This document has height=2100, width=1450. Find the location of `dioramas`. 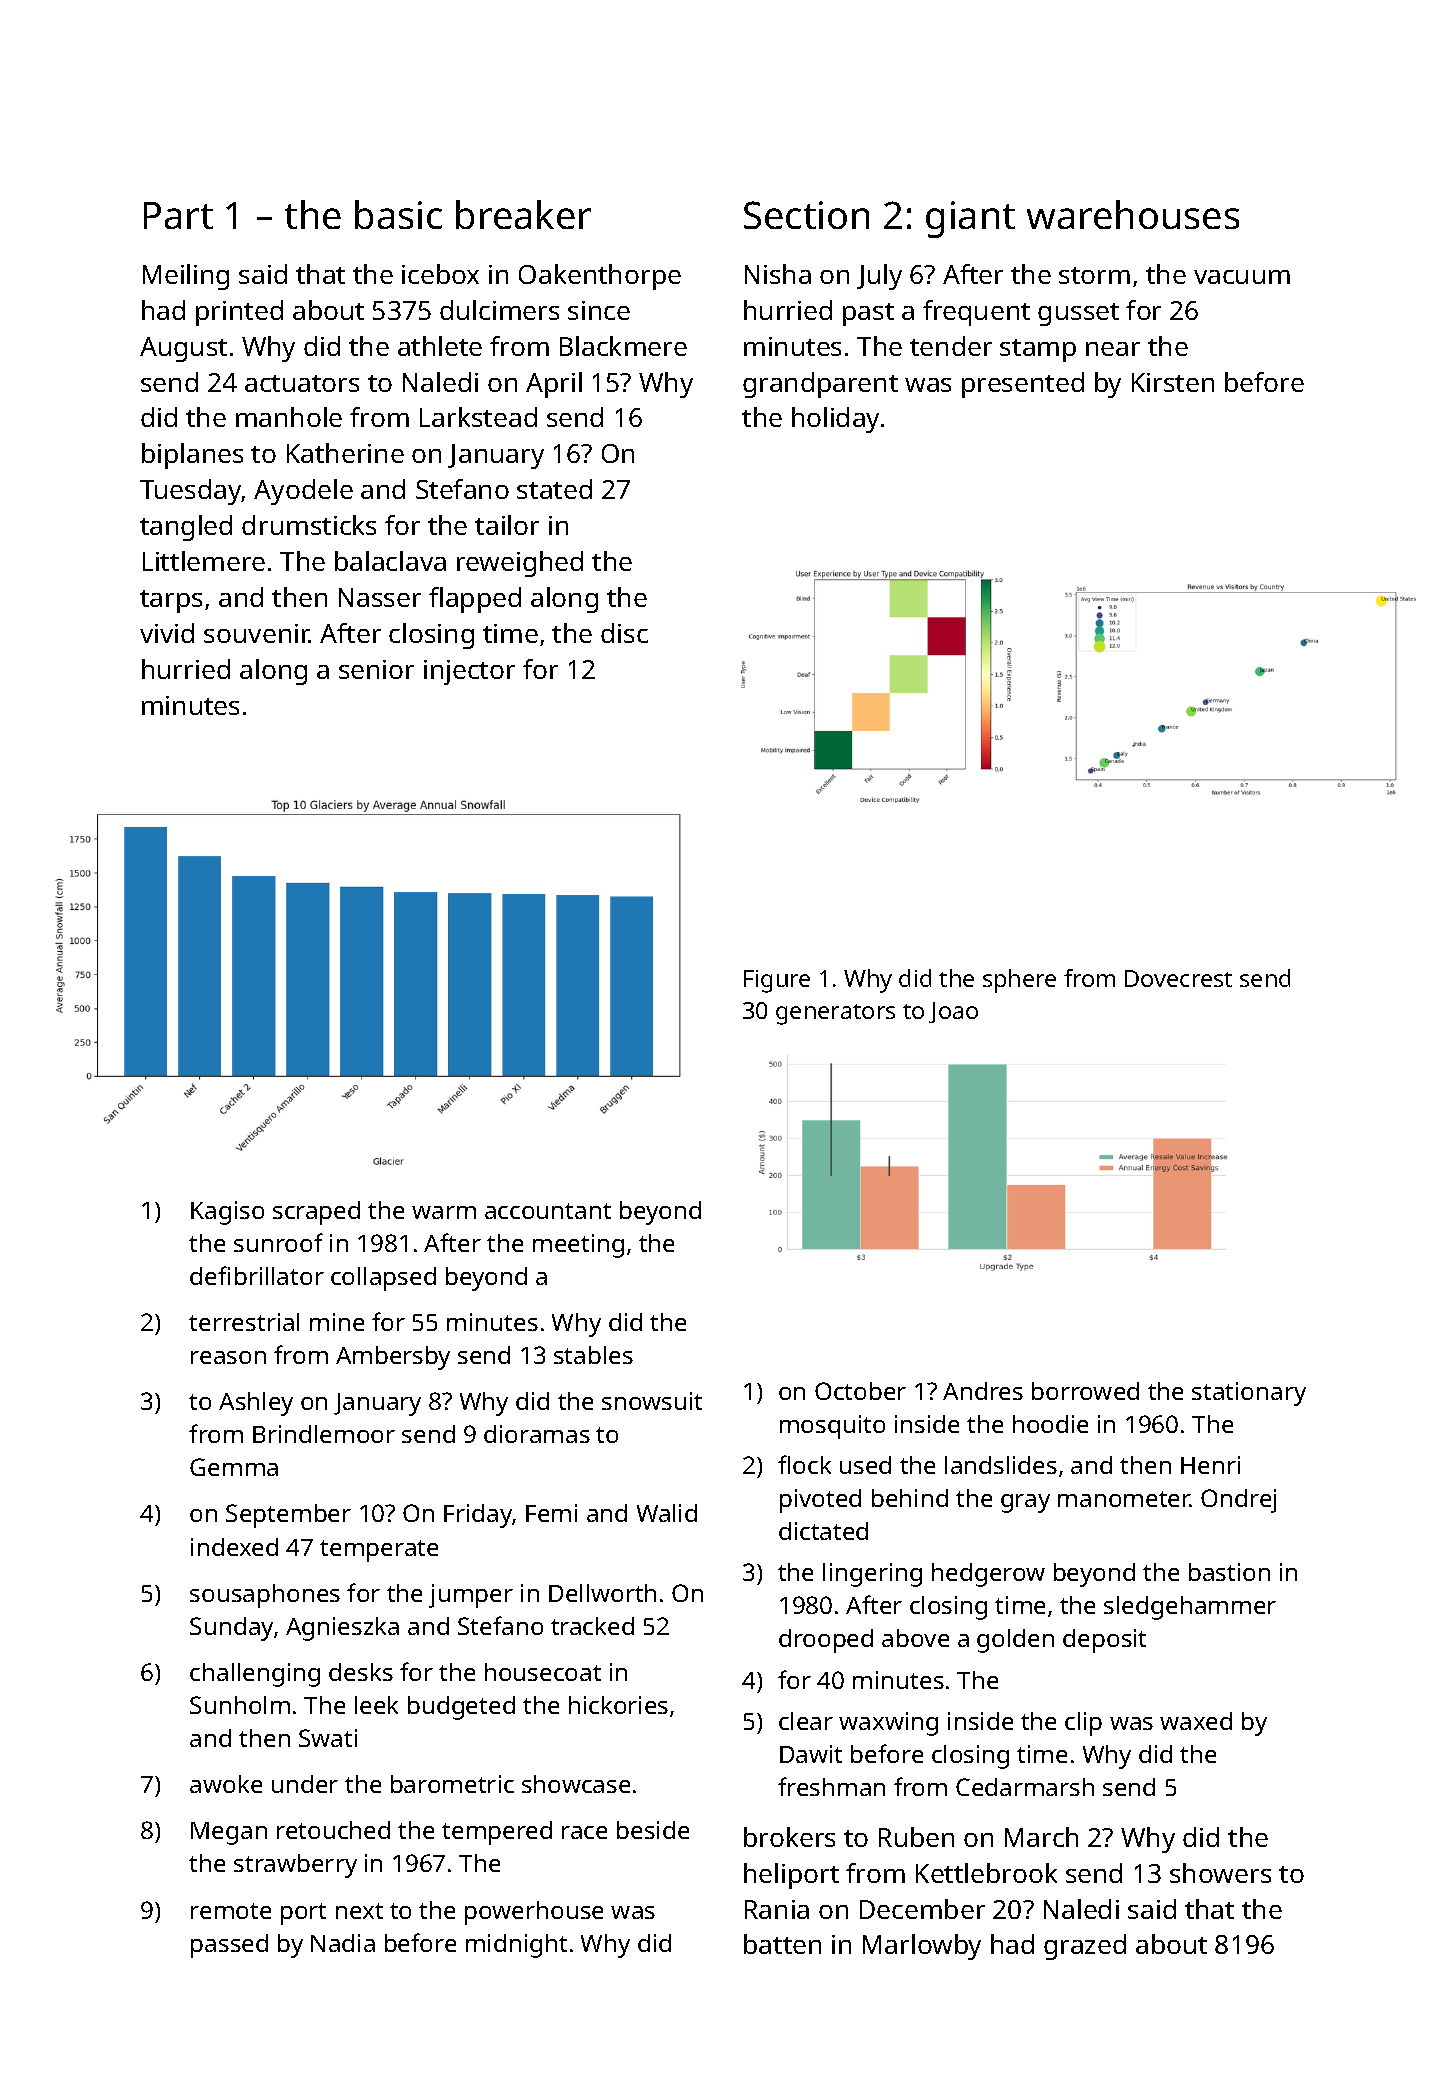

dioramas is located at coordinates (537, 1434).
